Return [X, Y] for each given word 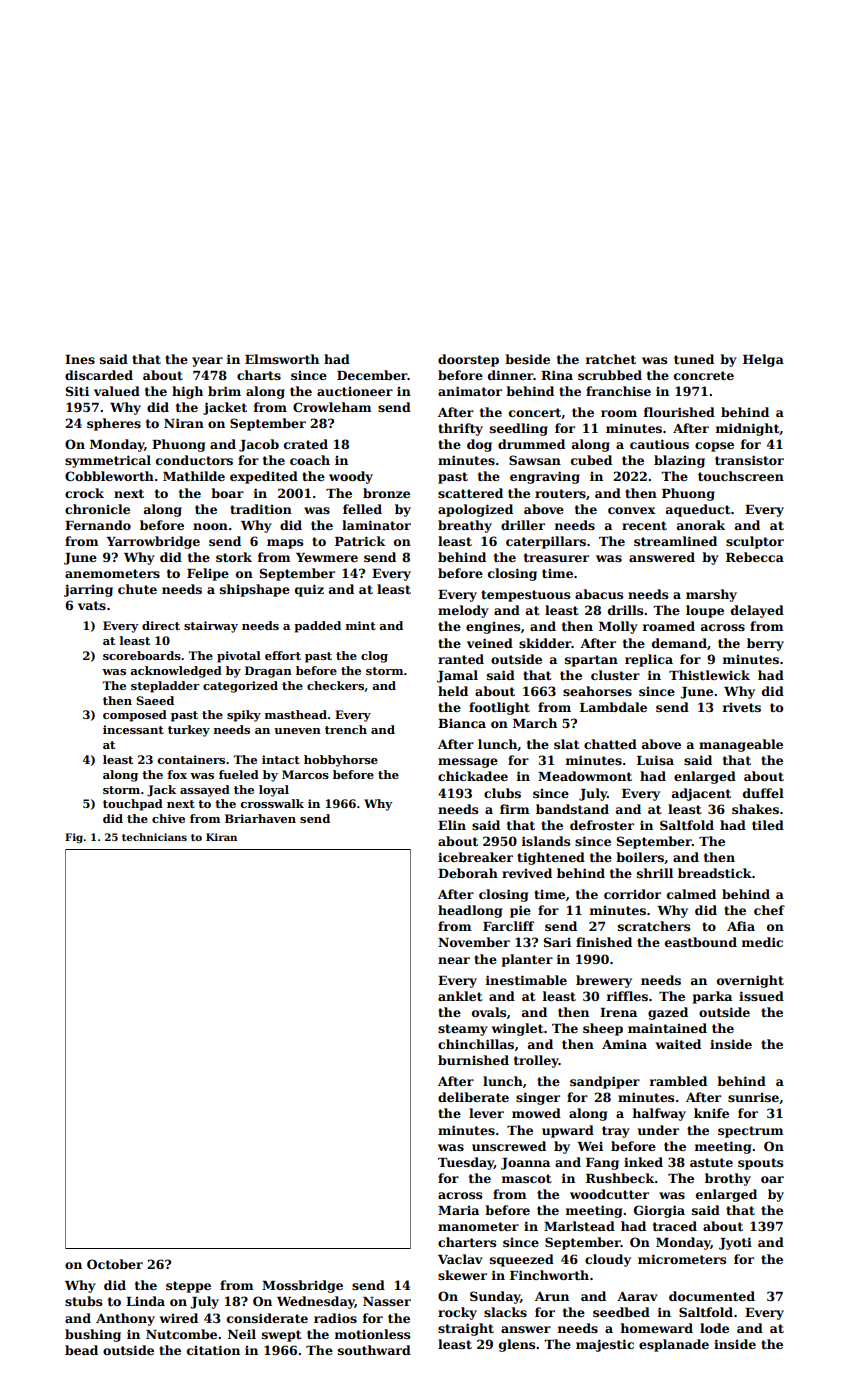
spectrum [751, 1132]
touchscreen [741, 476]
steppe [188, 1287]
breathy [465, 526]
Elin [452, 825]
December [372, 375]
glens [517, 1345]
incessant [133, 729]
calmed [691, 894]
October [115, 1264]
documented [712, 1296]
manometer [478, 1226]
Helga [763, 360]
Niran [184, 423]
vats [92, 605]
